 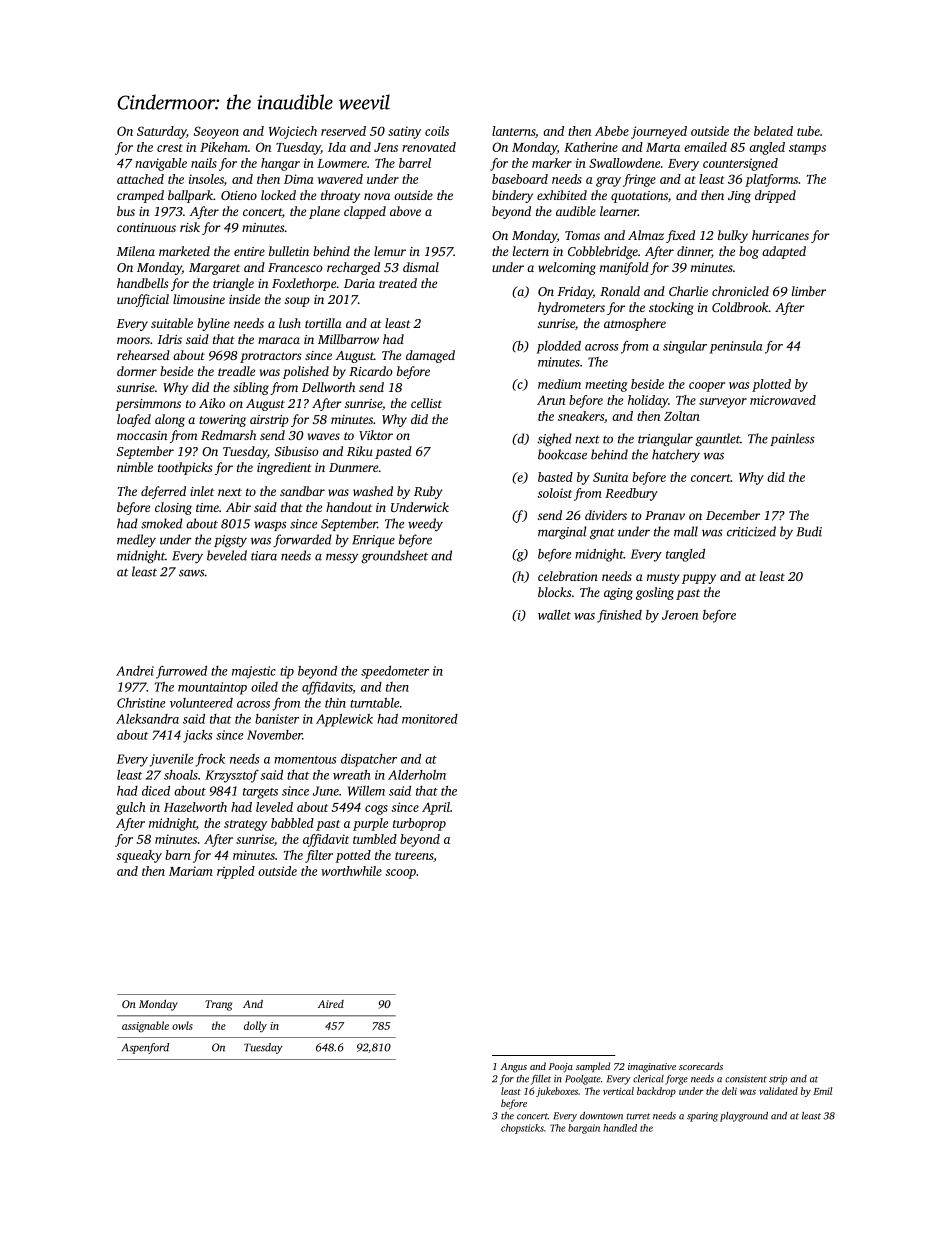 What do you see at coordinates (567, 268) in the document?
I see `welcoming` at bounding box center [567, 268].
